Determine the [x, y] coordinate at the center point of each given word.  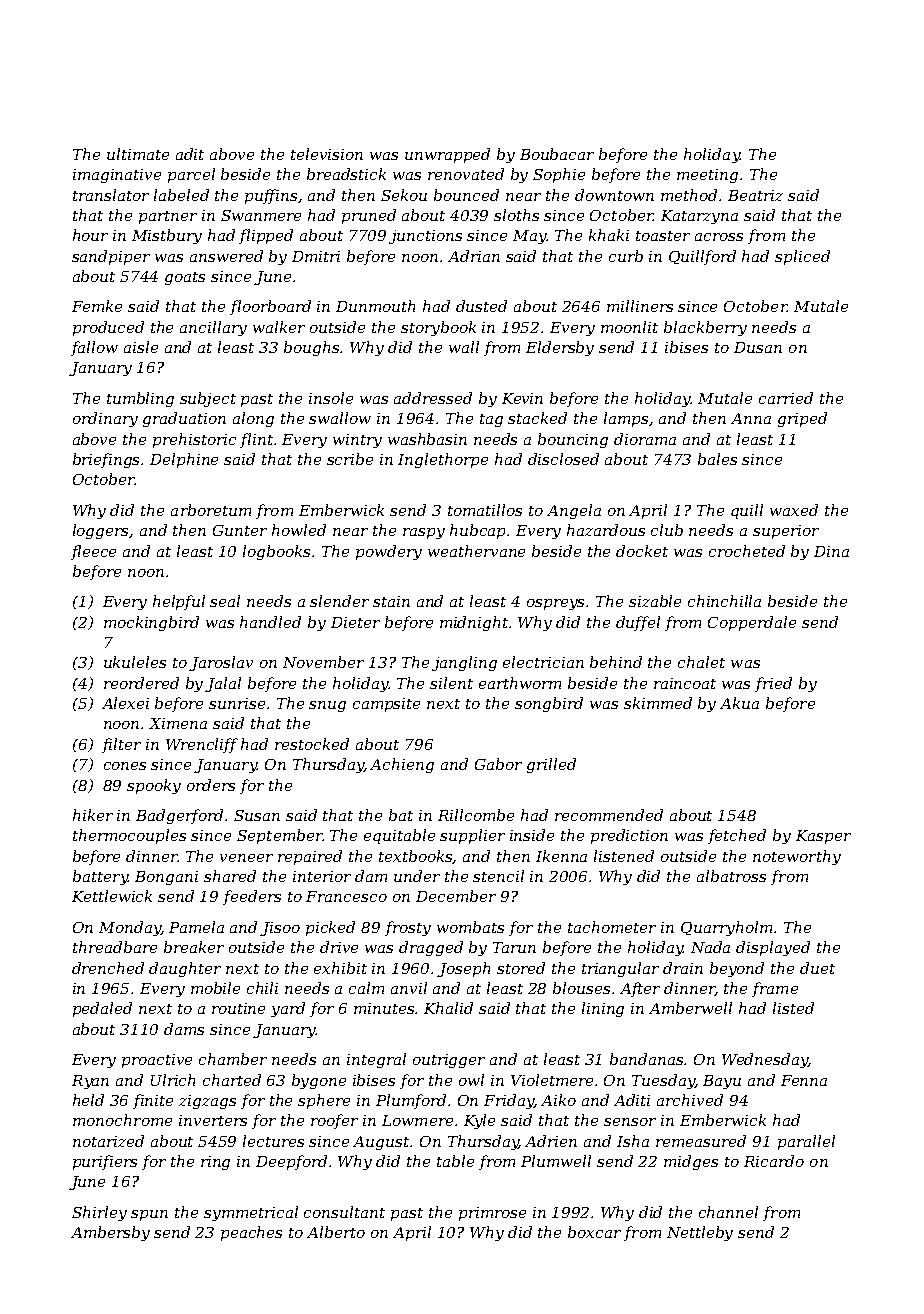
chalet [701, 662]
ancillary [213, 328]
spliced [802, 257]
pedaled [102, 1009]
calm [366, 988]
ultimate [138, 154]
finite [153, 1101]
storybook [438, 328]
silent [451, 683]
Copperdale [752, 623]
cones [125, 766]
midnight [474, 623]
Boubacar [557, 154]
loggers [101, 531]
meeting [707, 176]
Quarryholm [726, 928]
